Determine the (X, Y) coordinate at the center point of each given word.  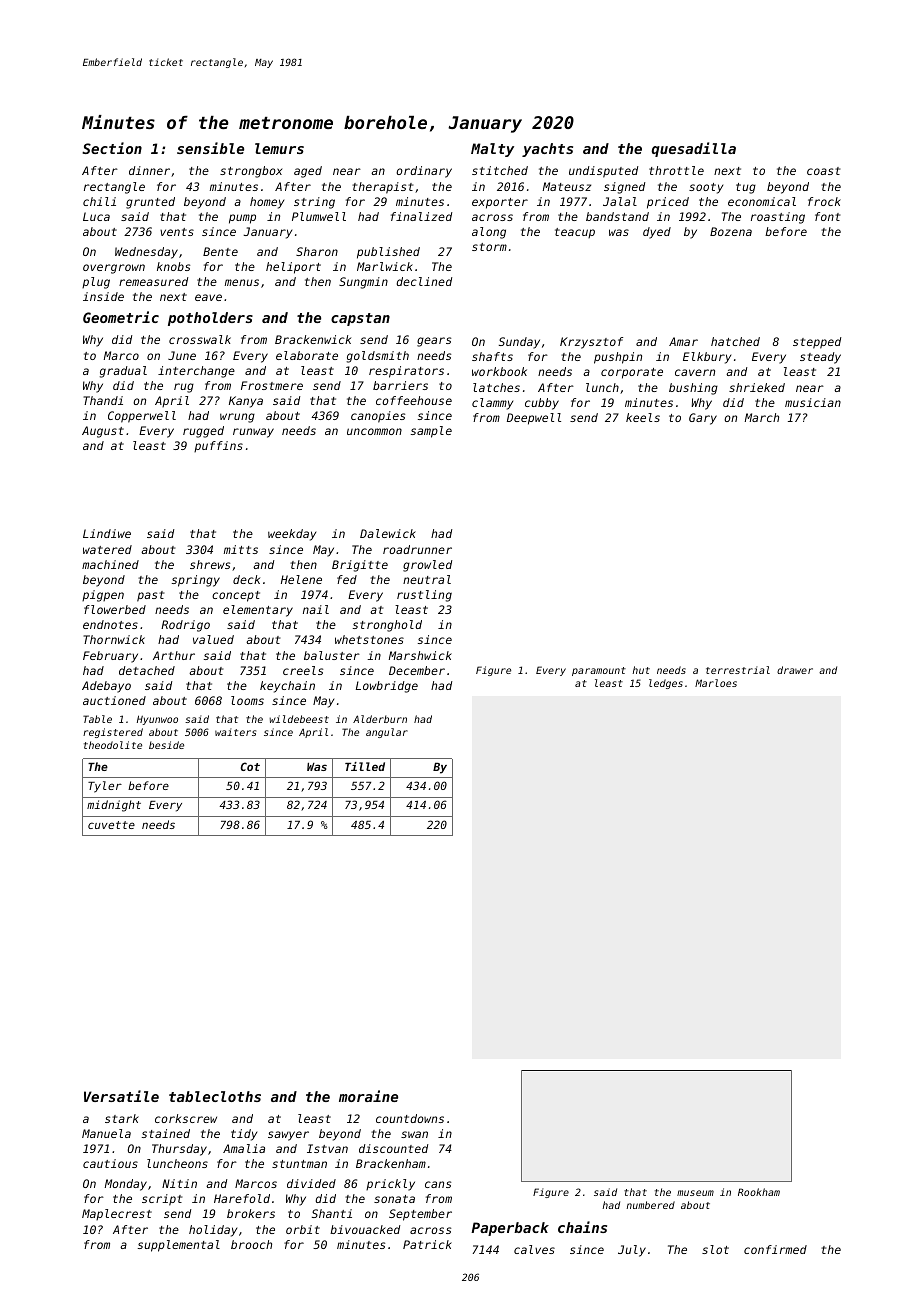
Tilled (365, 766)
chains (582, 1227)
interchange (196, 372)
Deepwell (534, 419)
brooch (251, 1244)
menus (242, 282)
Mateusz (567, 186)
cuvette (111, 825)
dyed (657, 233)
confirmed (775, 1249)
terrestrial (738, 670)
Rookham (759, 1192)
